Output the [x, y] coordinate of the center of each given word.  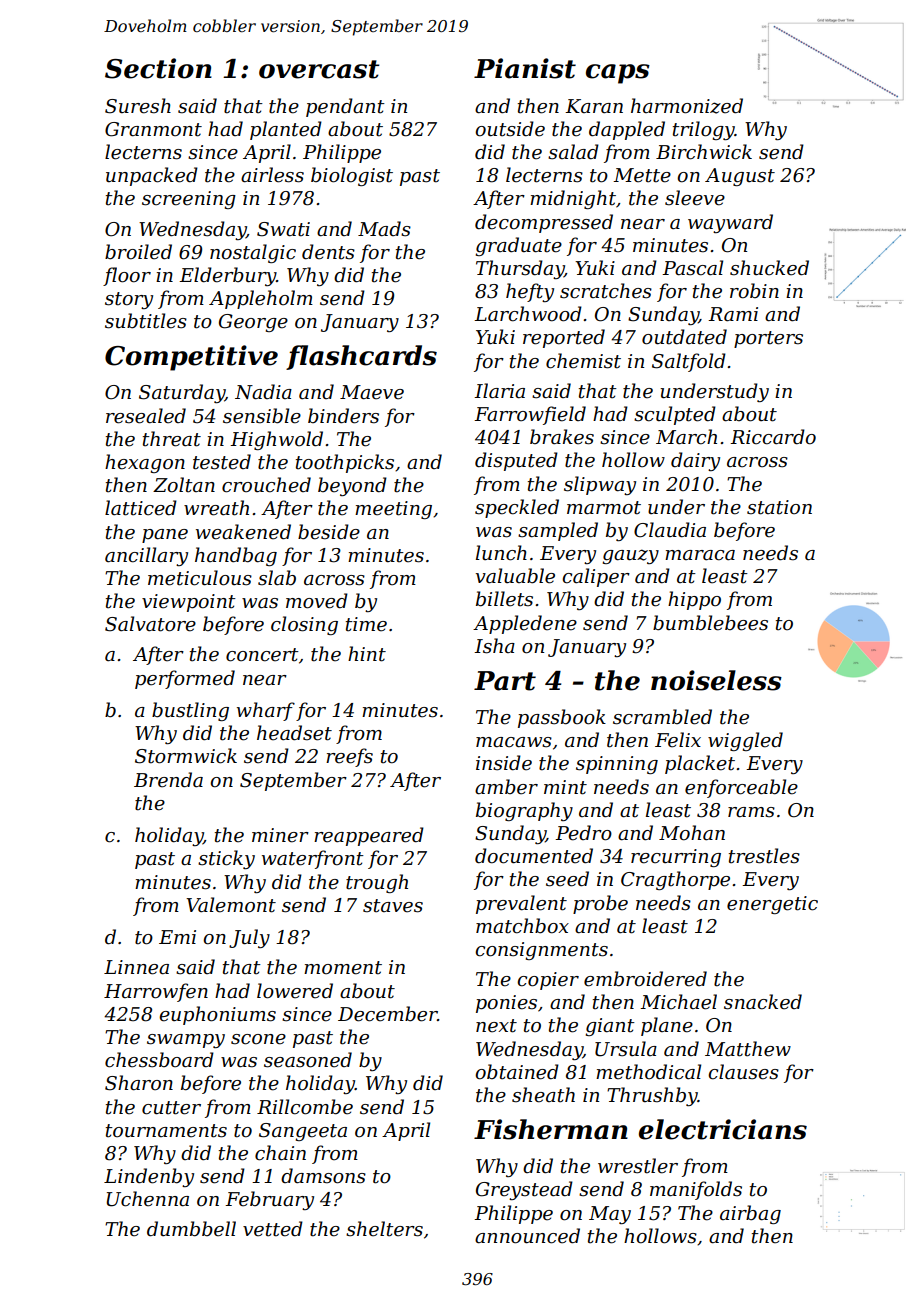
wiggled [745, 741]
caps [618, 74]
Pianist [525, 68]
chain [280, 1153]
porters [768, 339]
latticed [141, 508]
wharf [266, 711]
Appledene [525, 624]
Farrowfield [530, 415]
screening [189, 200]
